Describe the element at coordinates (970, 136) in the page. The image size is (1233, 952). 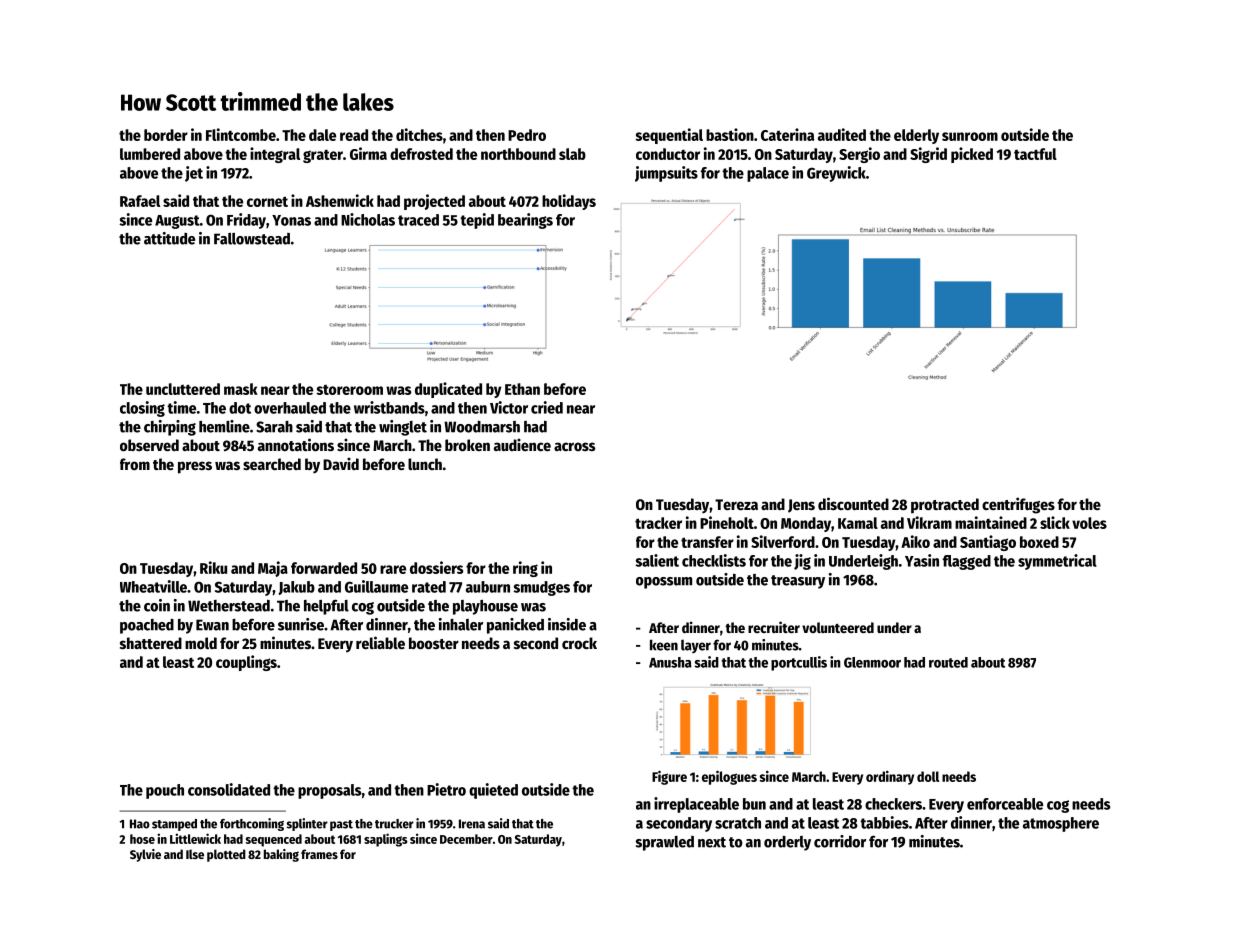
I see `sunroom` at that location.
